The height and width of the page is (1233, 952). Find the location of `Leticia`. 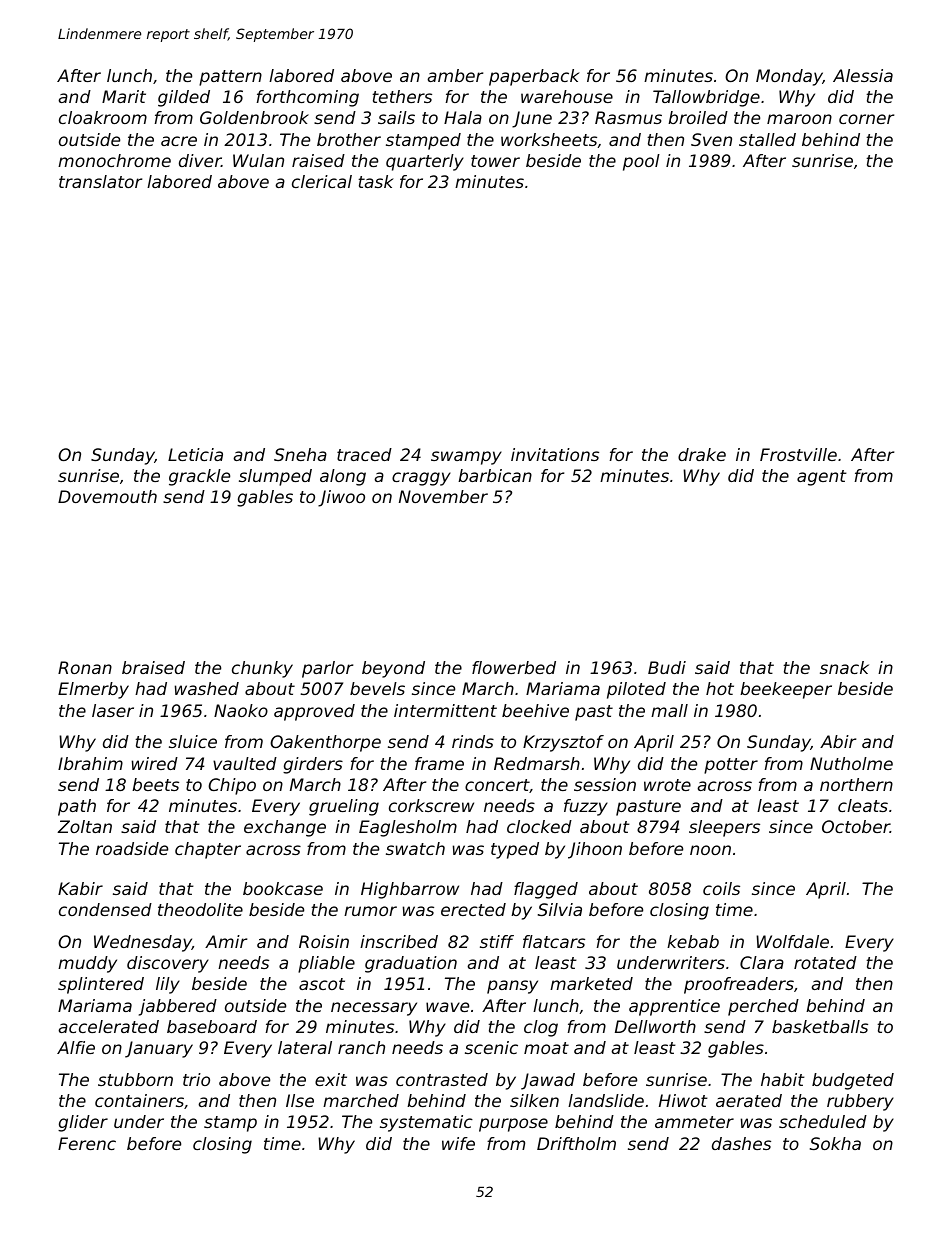

Leticia is located at coordinates (195, 454).
